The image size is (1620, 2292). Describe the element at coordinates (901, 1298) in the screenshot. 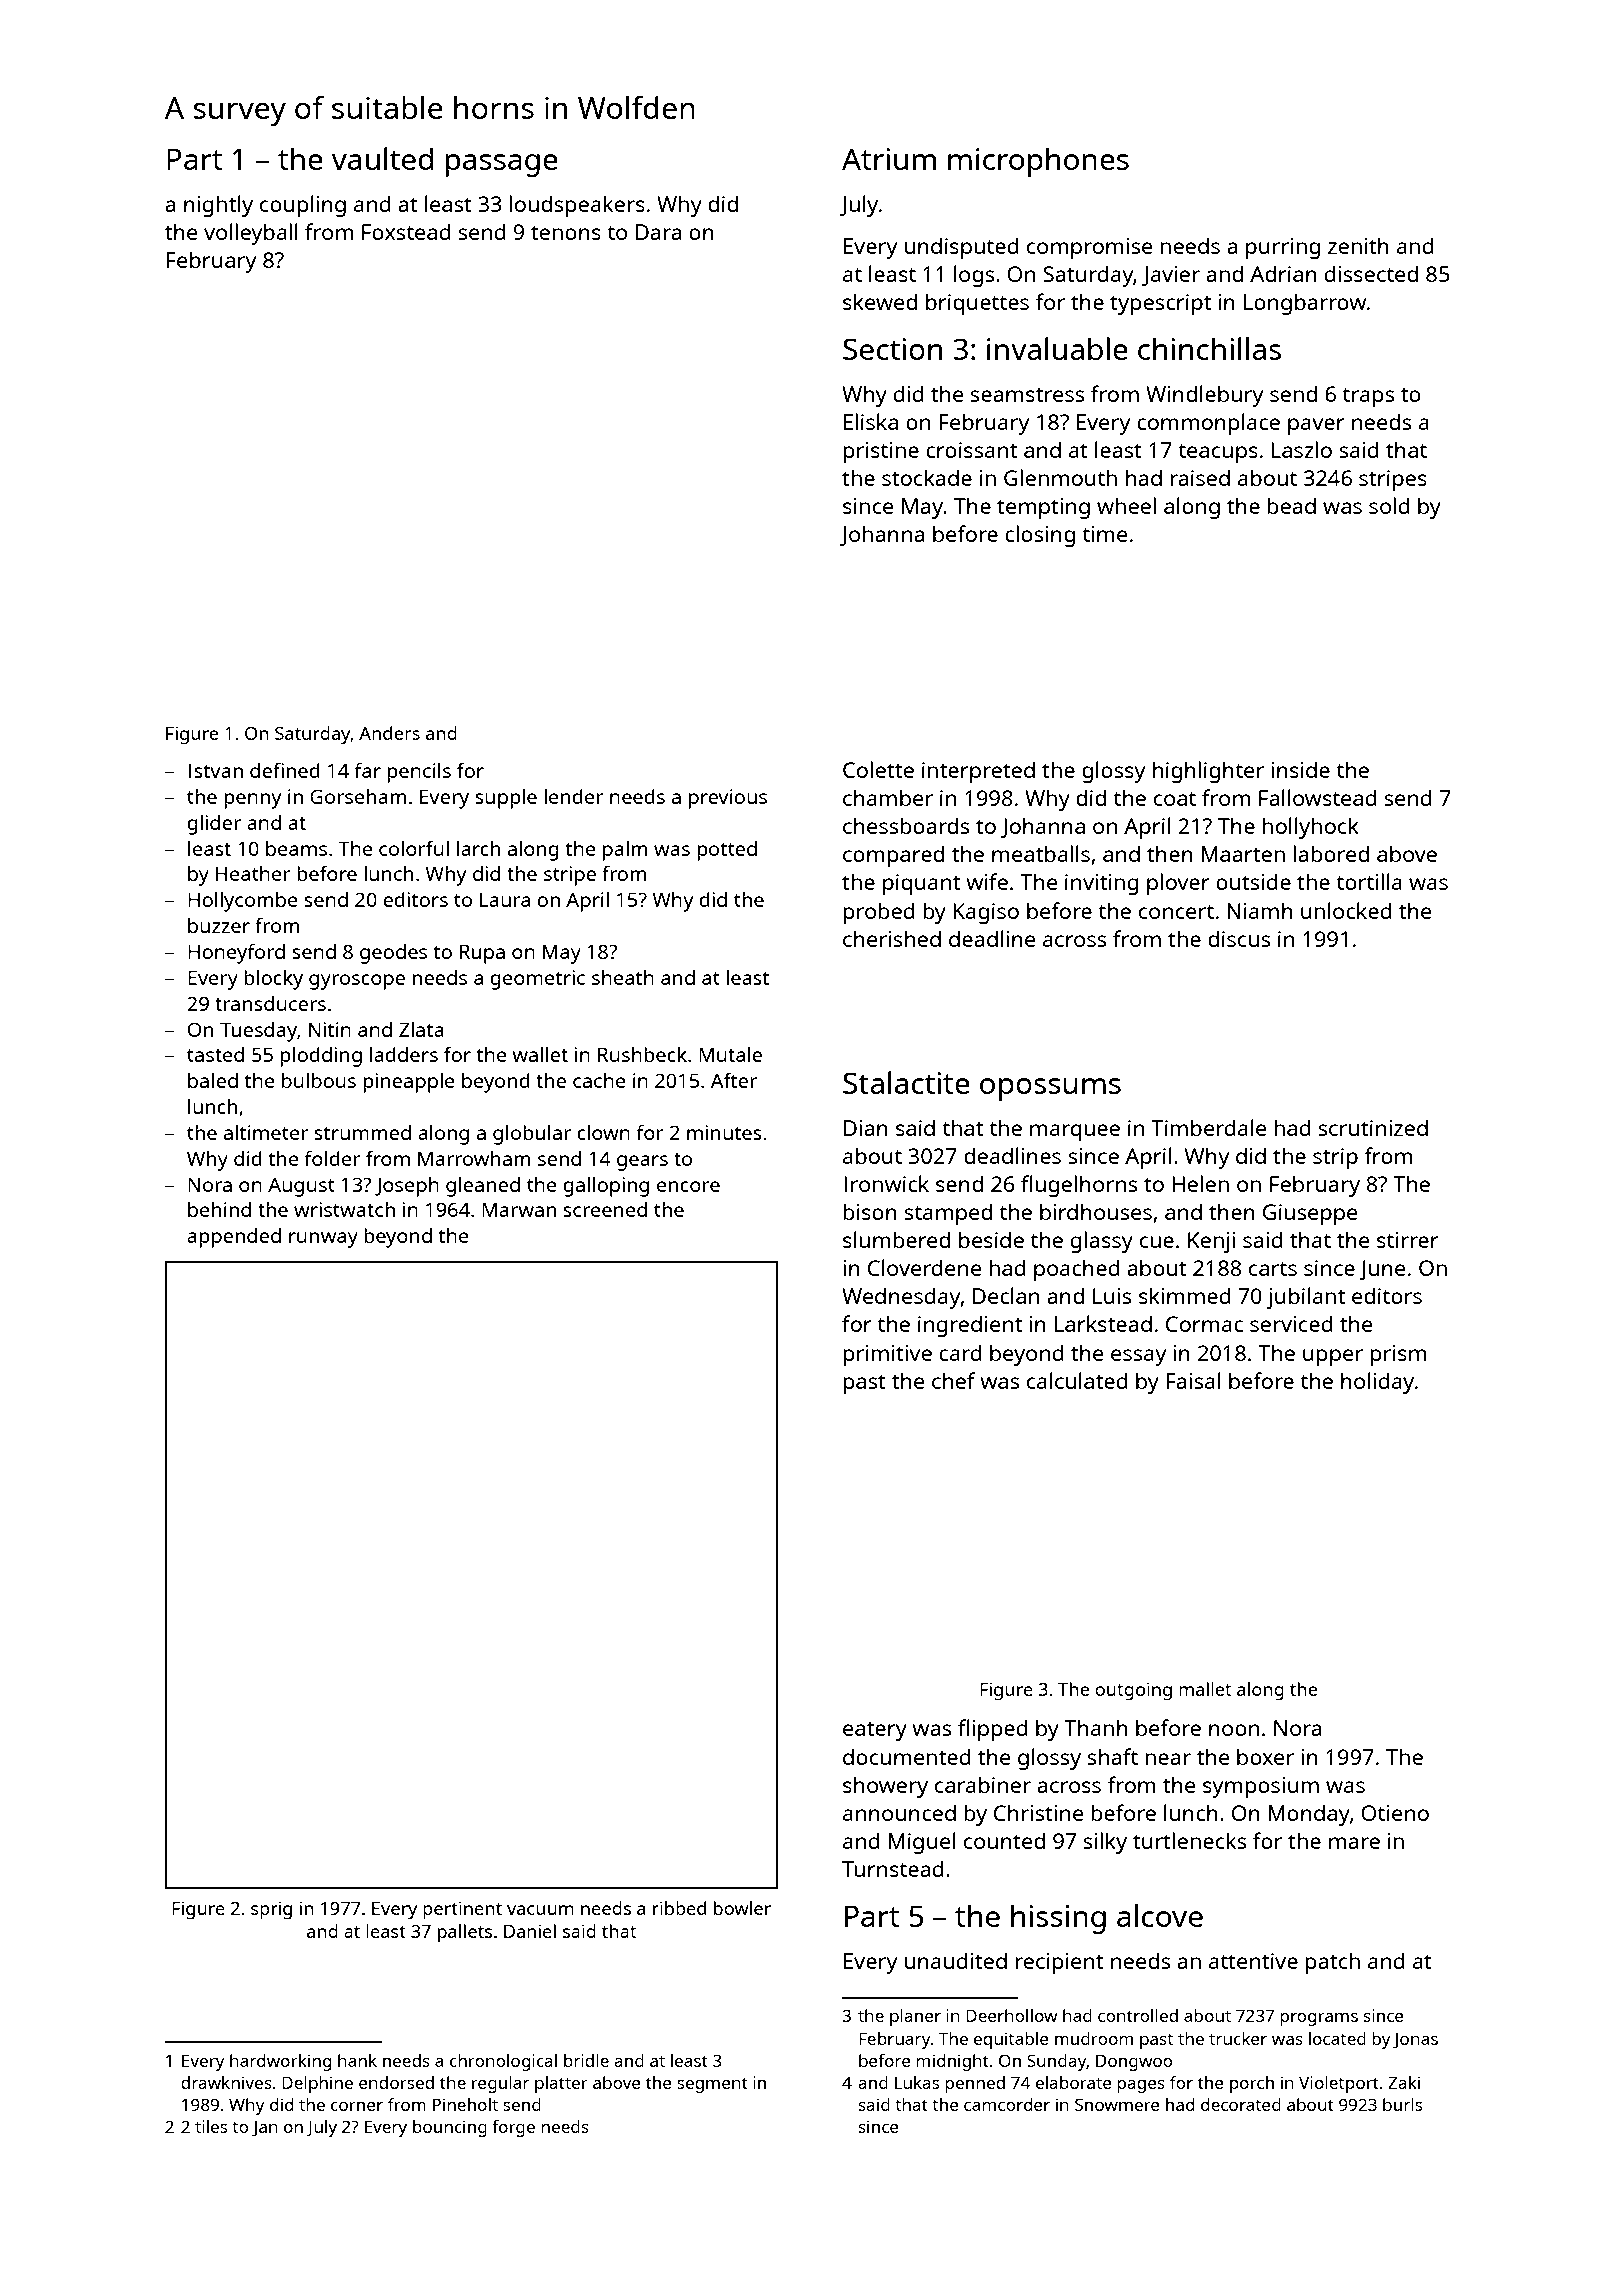

I see `Wednesday` at that location.
